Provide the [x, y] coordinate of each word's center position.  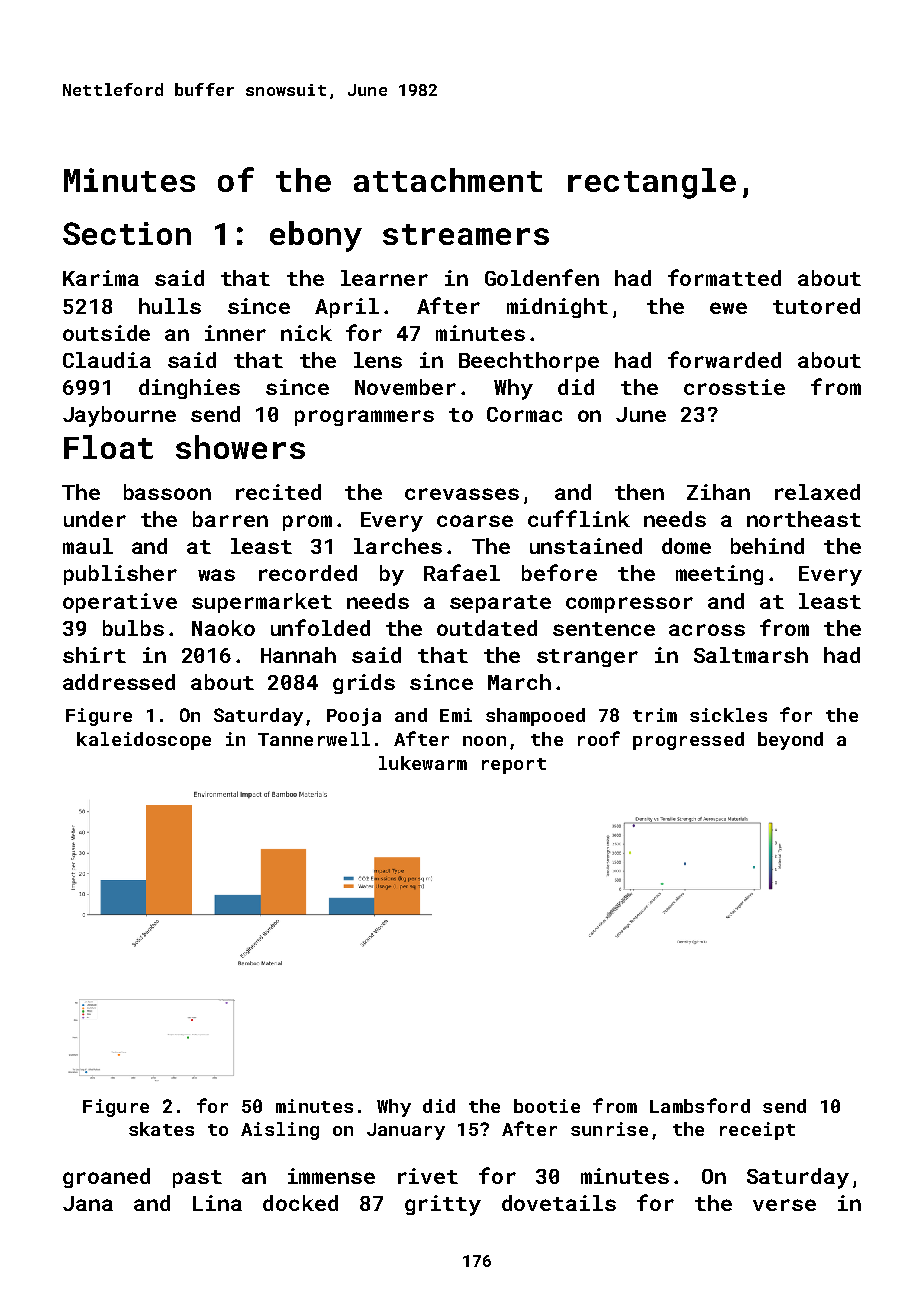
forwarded [724, 359]
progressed [688, 741]
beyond [790, 741]
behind [767, 546]
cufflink [579, 518]
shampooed [535, 717]
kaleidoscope [144, 741]
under [95, 519]
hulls [170, 306]
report [514, 766]
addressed [119, 682]
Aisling [280, 1131]
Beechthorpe [529, 362]
